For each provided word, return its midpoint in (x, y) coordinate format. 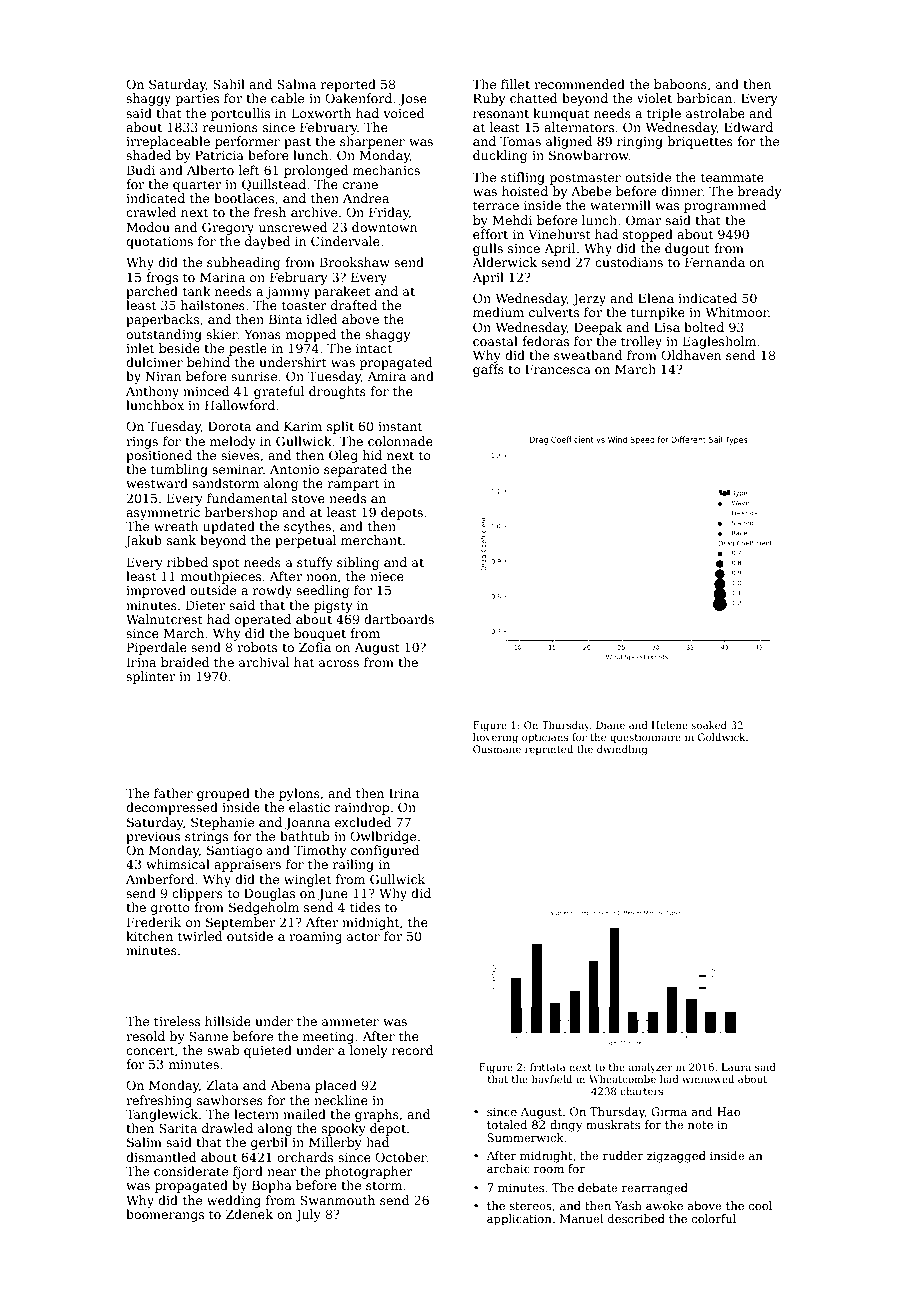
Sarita (178, 1128)
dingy (566, 1126)
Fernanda (715, 262)
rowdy (272, 591)
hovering (495, 738)
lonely (368, 1051)
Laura (736, 1067)
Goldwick (722, 737)
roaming (315, 938)
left (249, 170)
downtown (385, 227)
